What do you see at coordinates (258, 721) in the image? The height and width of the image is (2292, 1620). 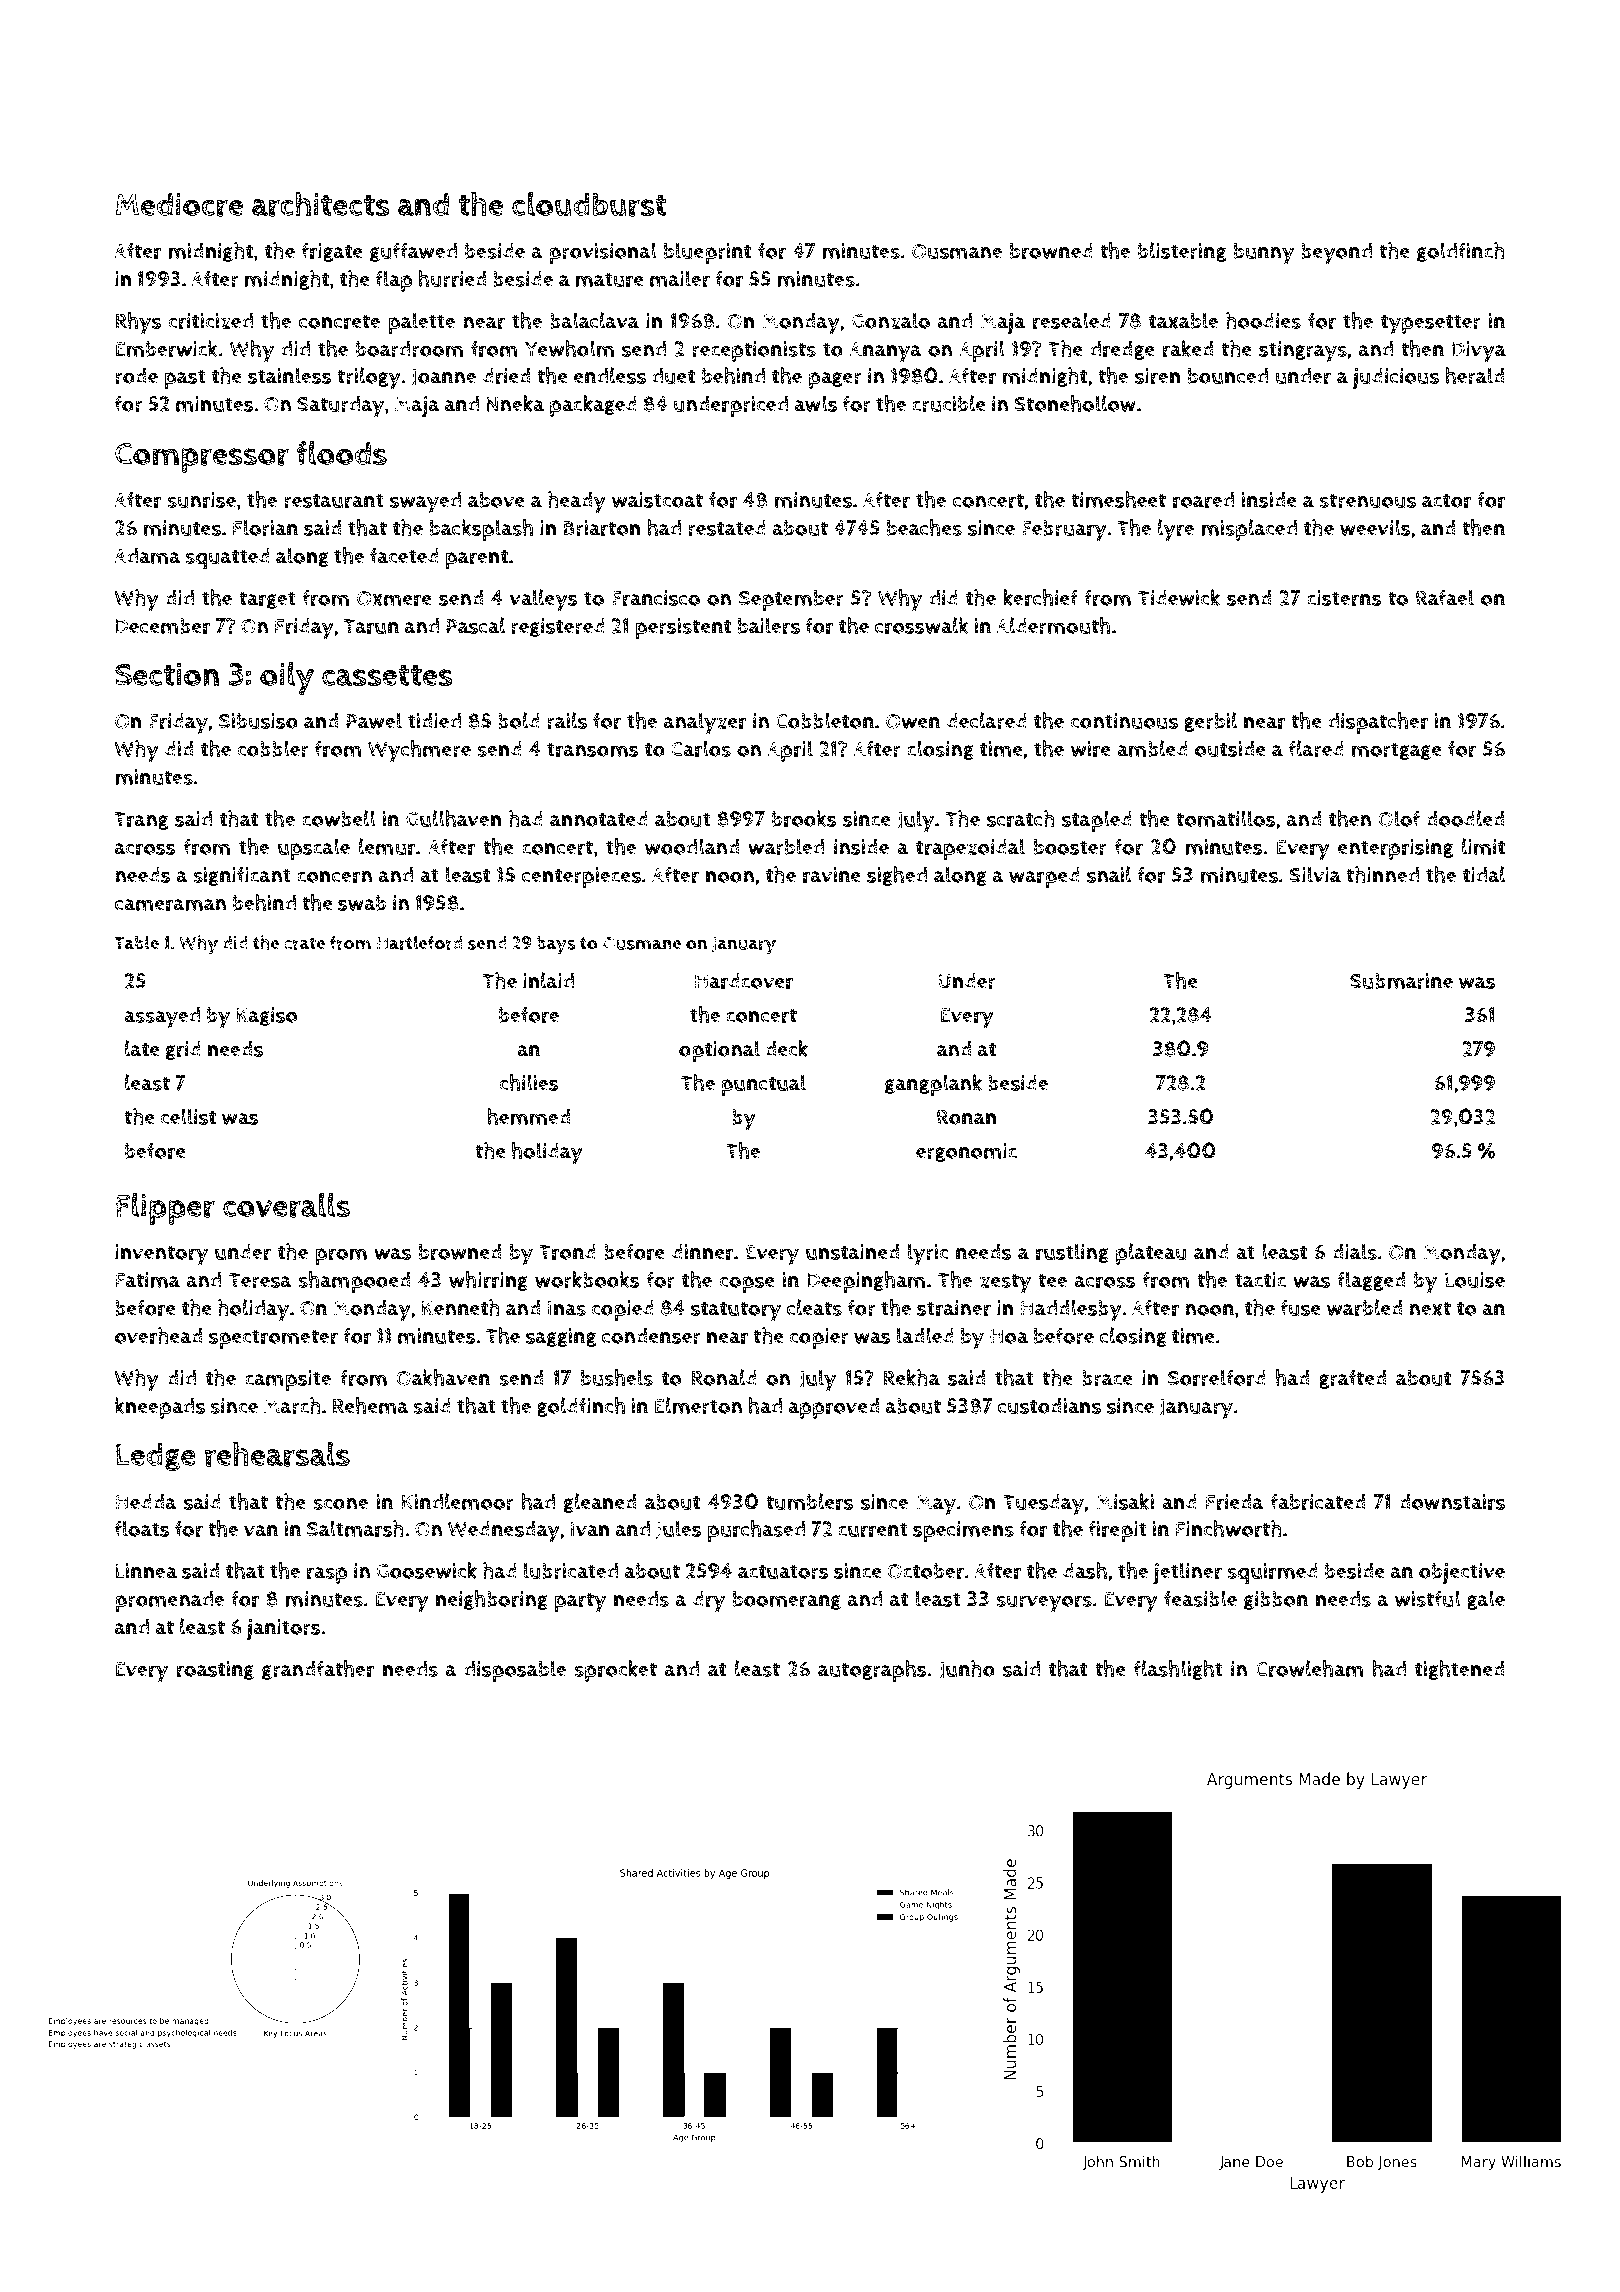 I see `Sibusiso` at bounding box center [258, 721].
